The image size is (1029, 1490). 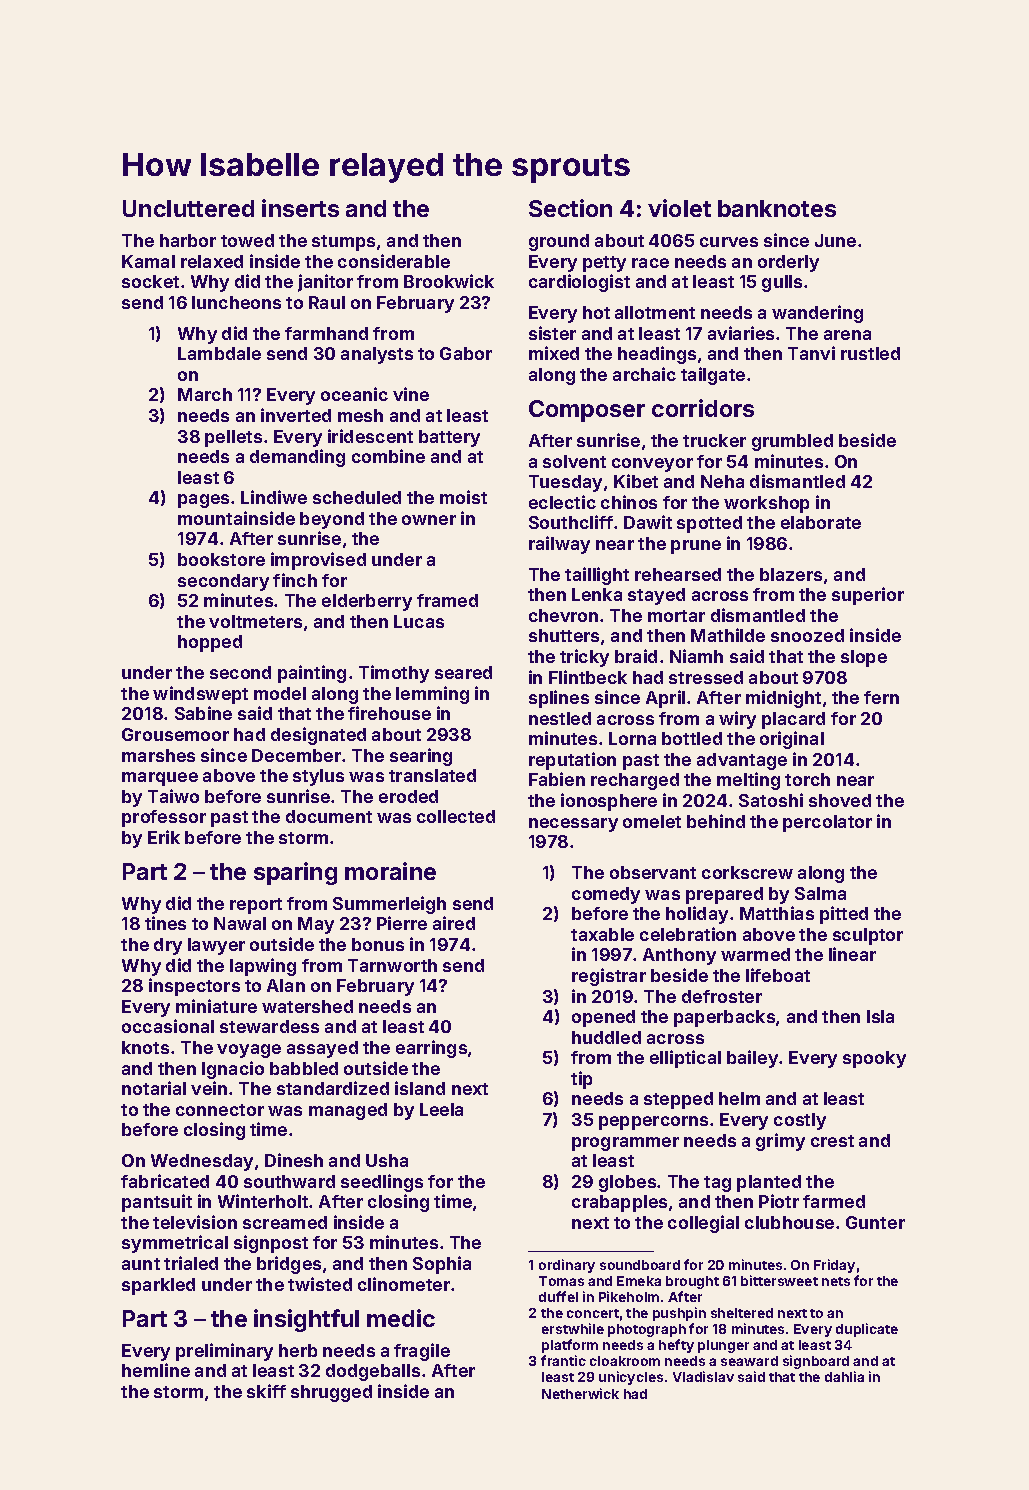 What do you see at coordinates (737, 720) in the page?
I see `wiry` at bounding box center [737, 720].
